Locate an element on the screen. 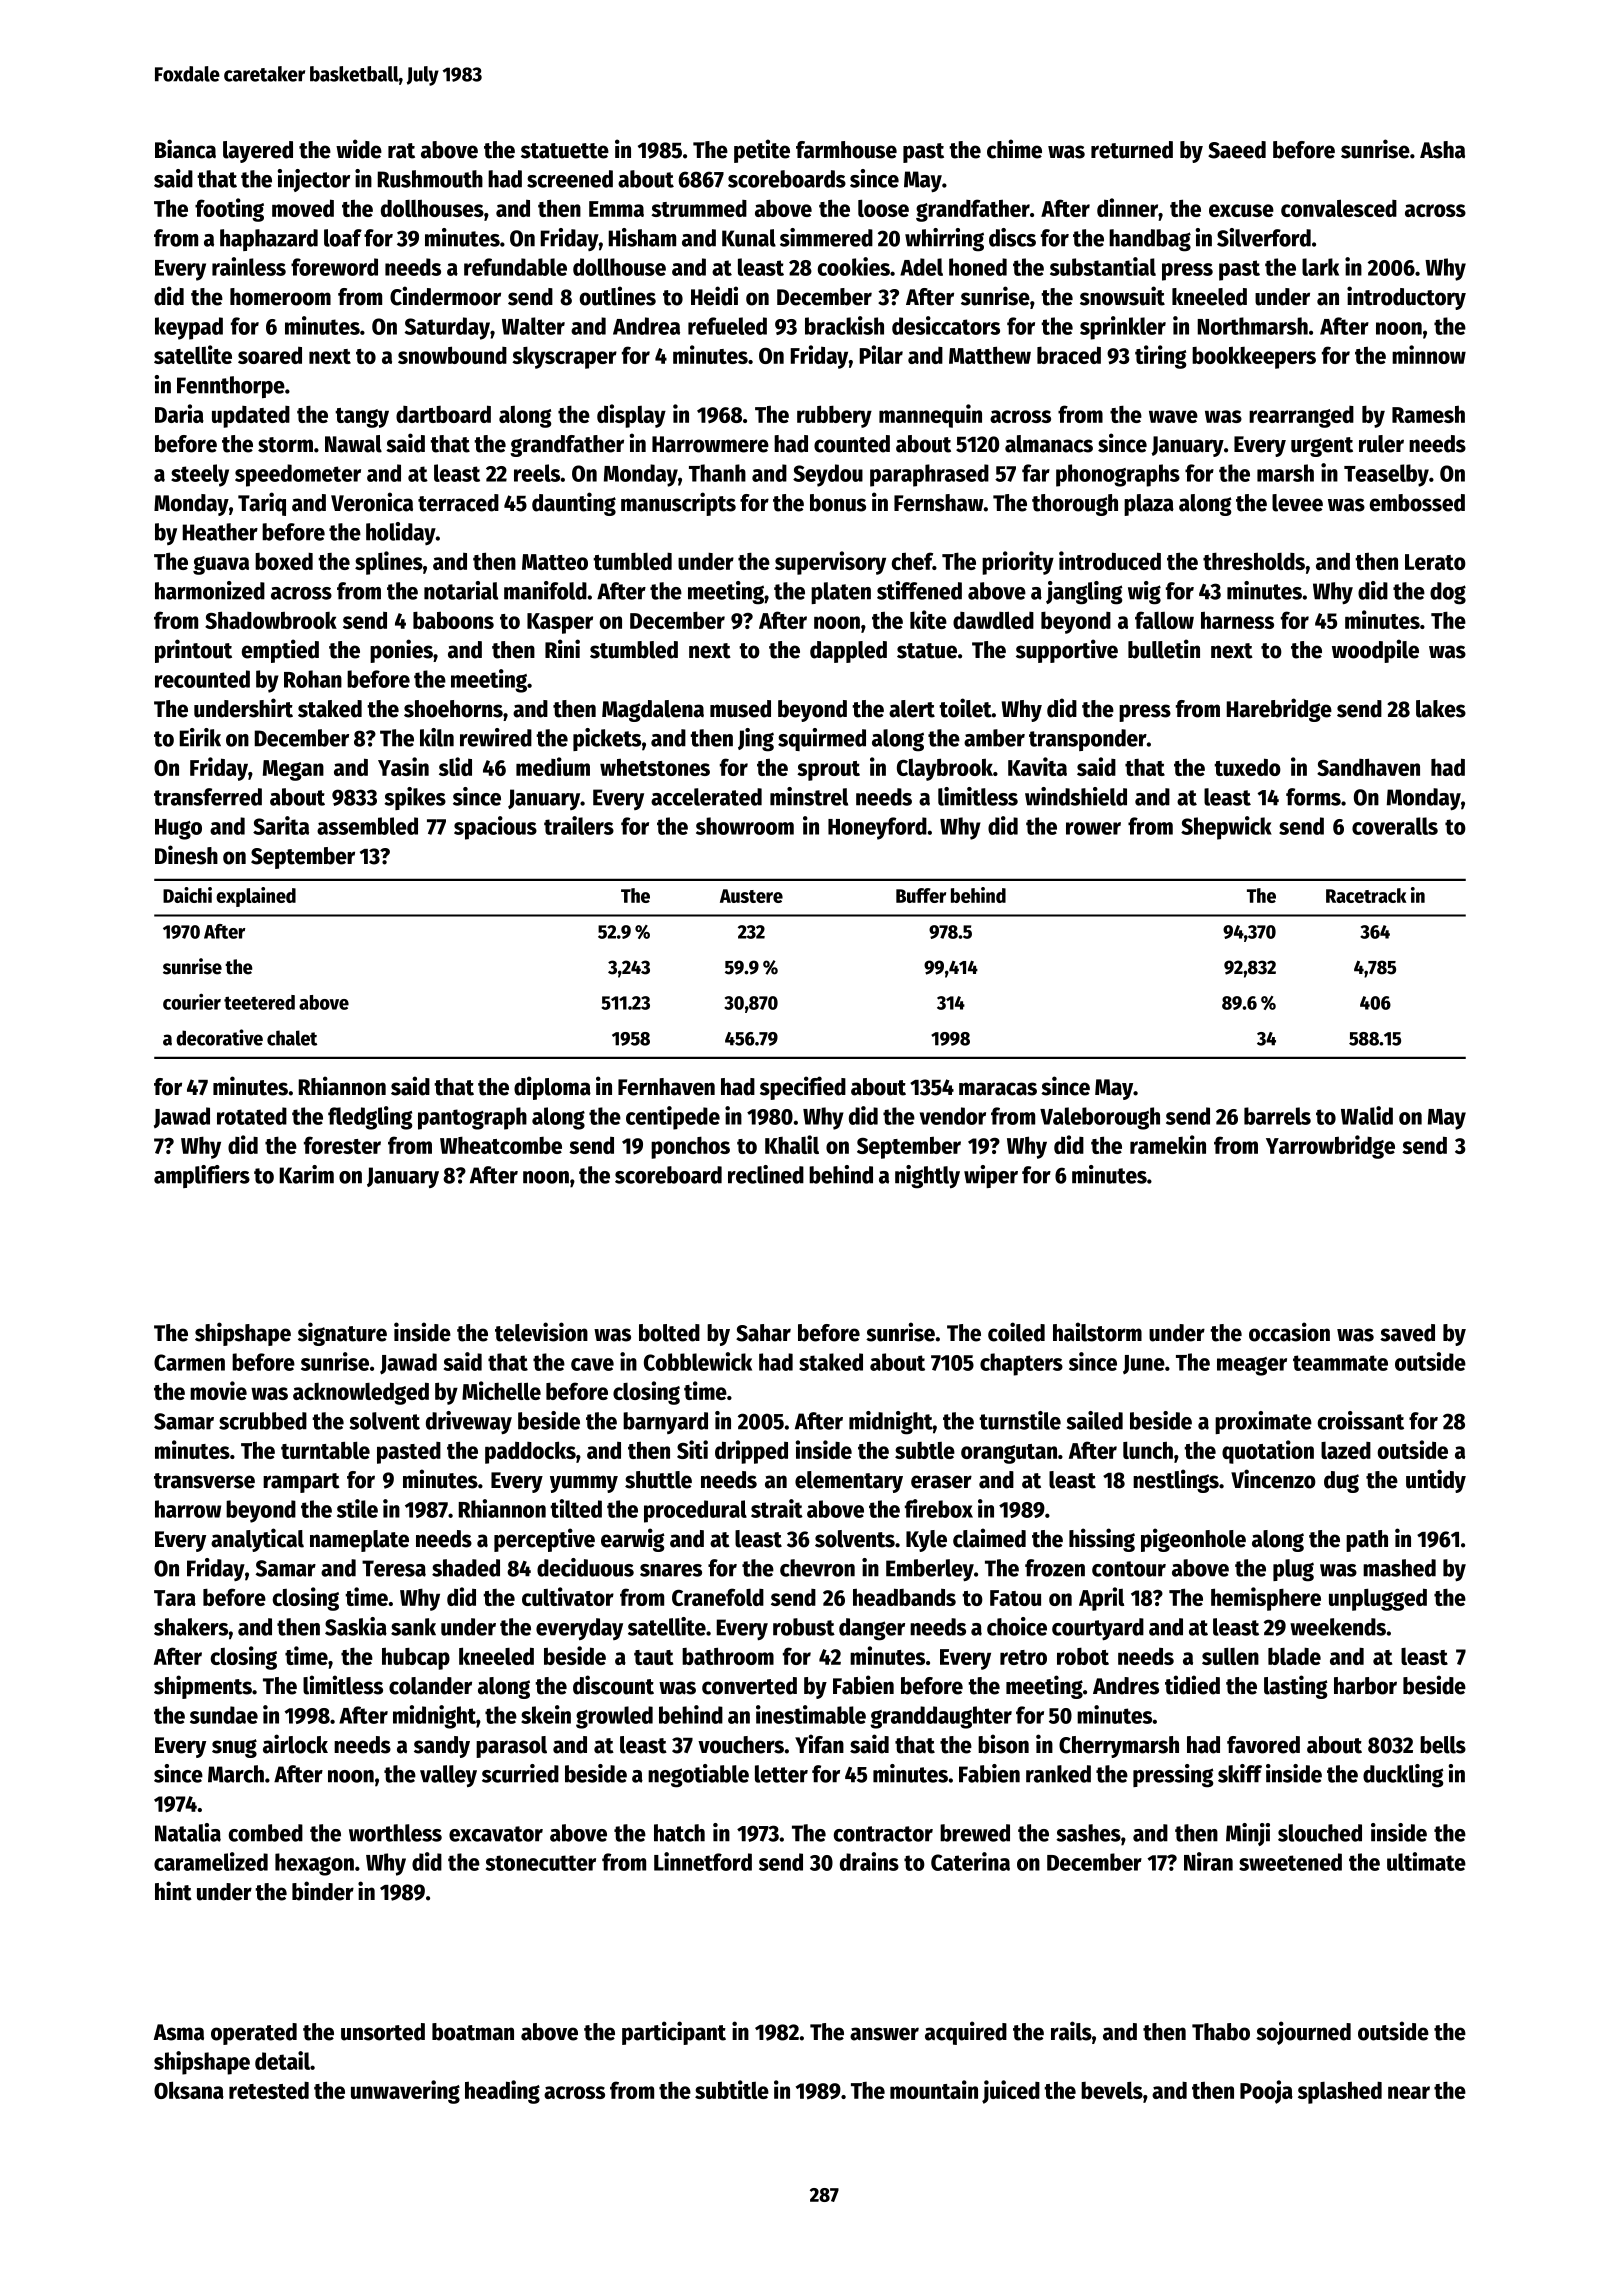 This screenshot has height=2292, width=1620. bevels is located at coordinates (1112, 2090).
